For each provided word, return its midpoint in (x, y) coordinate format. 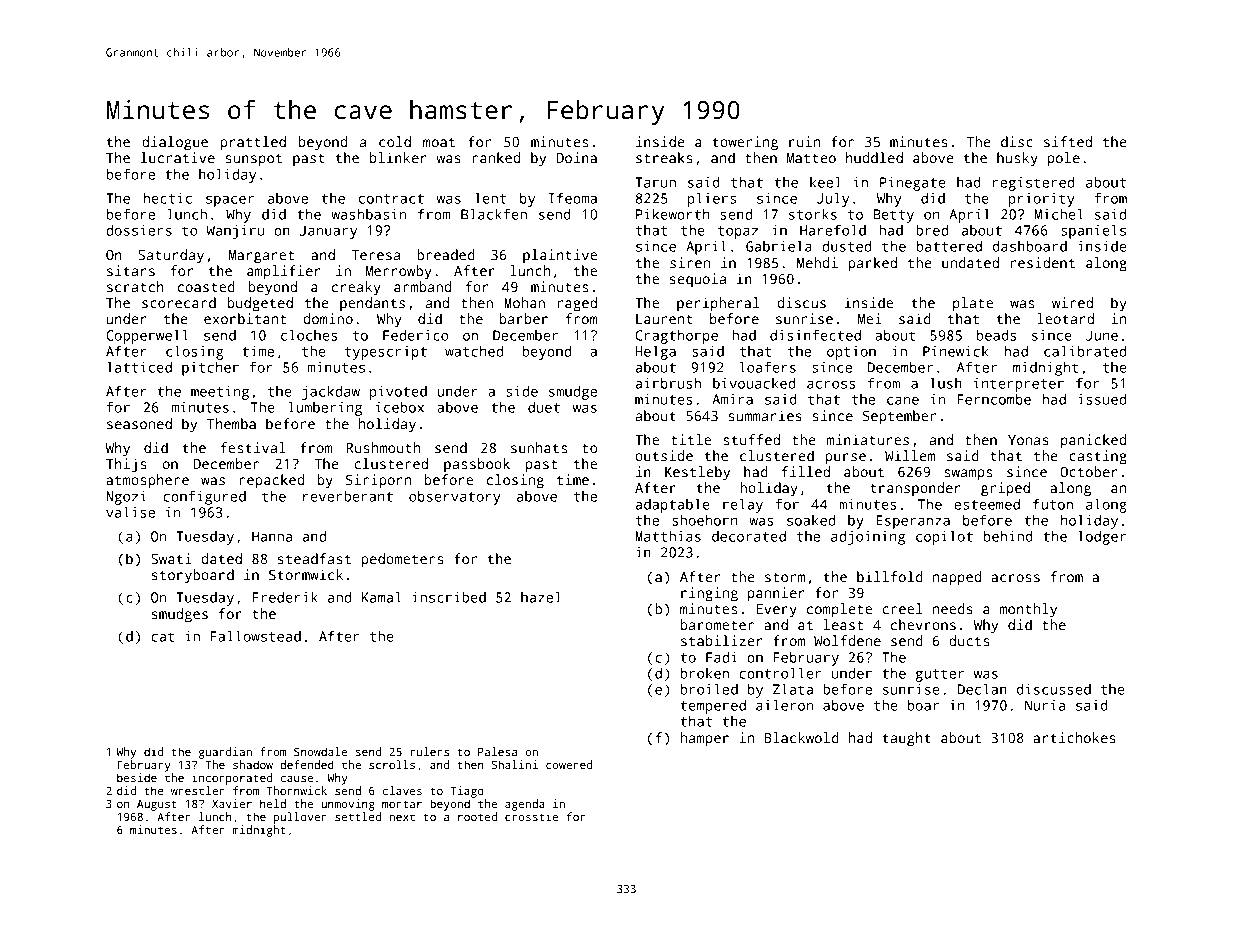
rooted (477, 816)
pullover (300, 818)
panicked (1093, 441)
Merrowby (399, 272)
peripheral (718, 304)
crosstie (531, 816)
